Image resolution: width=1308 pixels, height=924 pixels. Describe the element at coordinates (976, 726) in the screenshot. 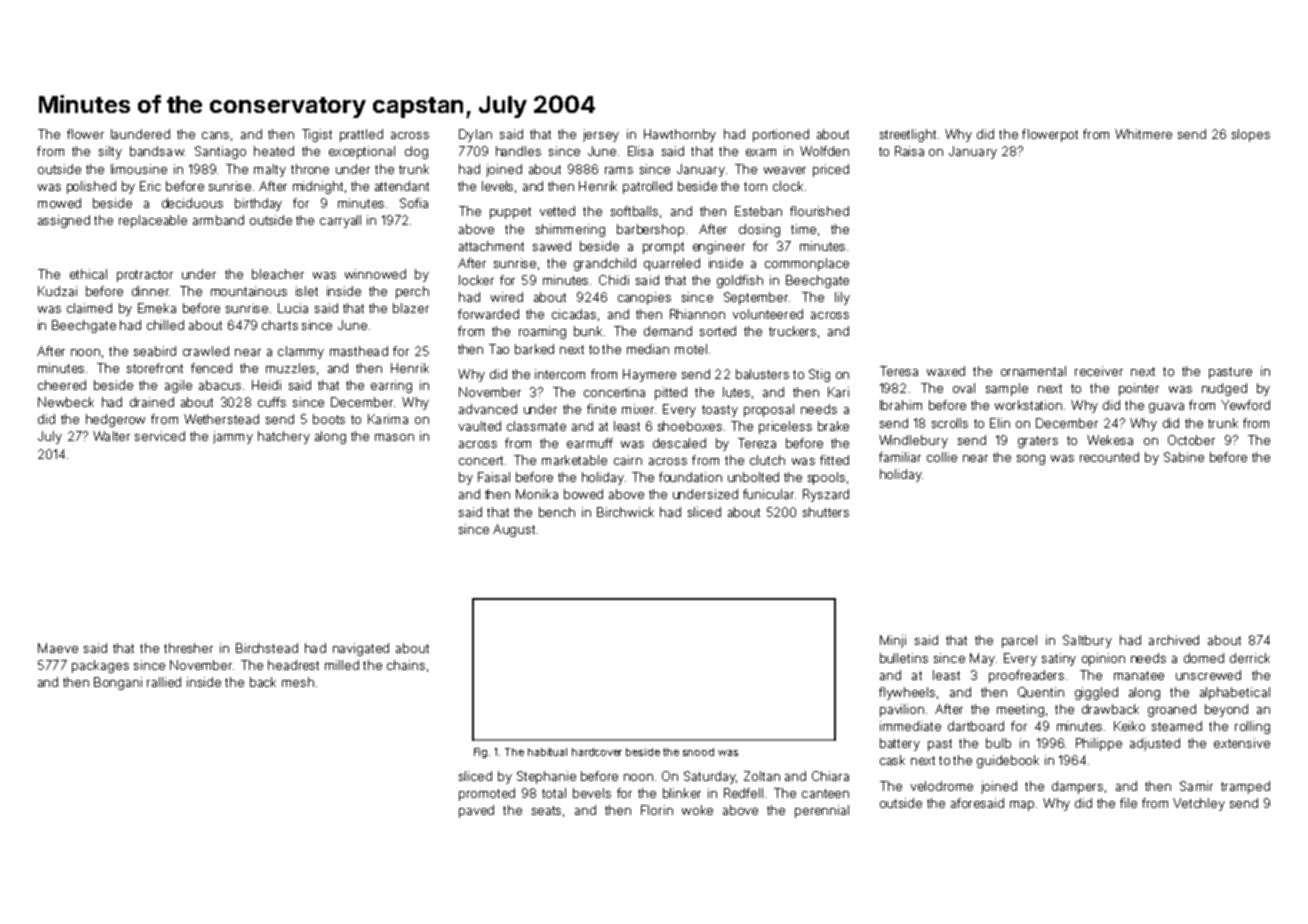

I see `dartboard` at that location.
